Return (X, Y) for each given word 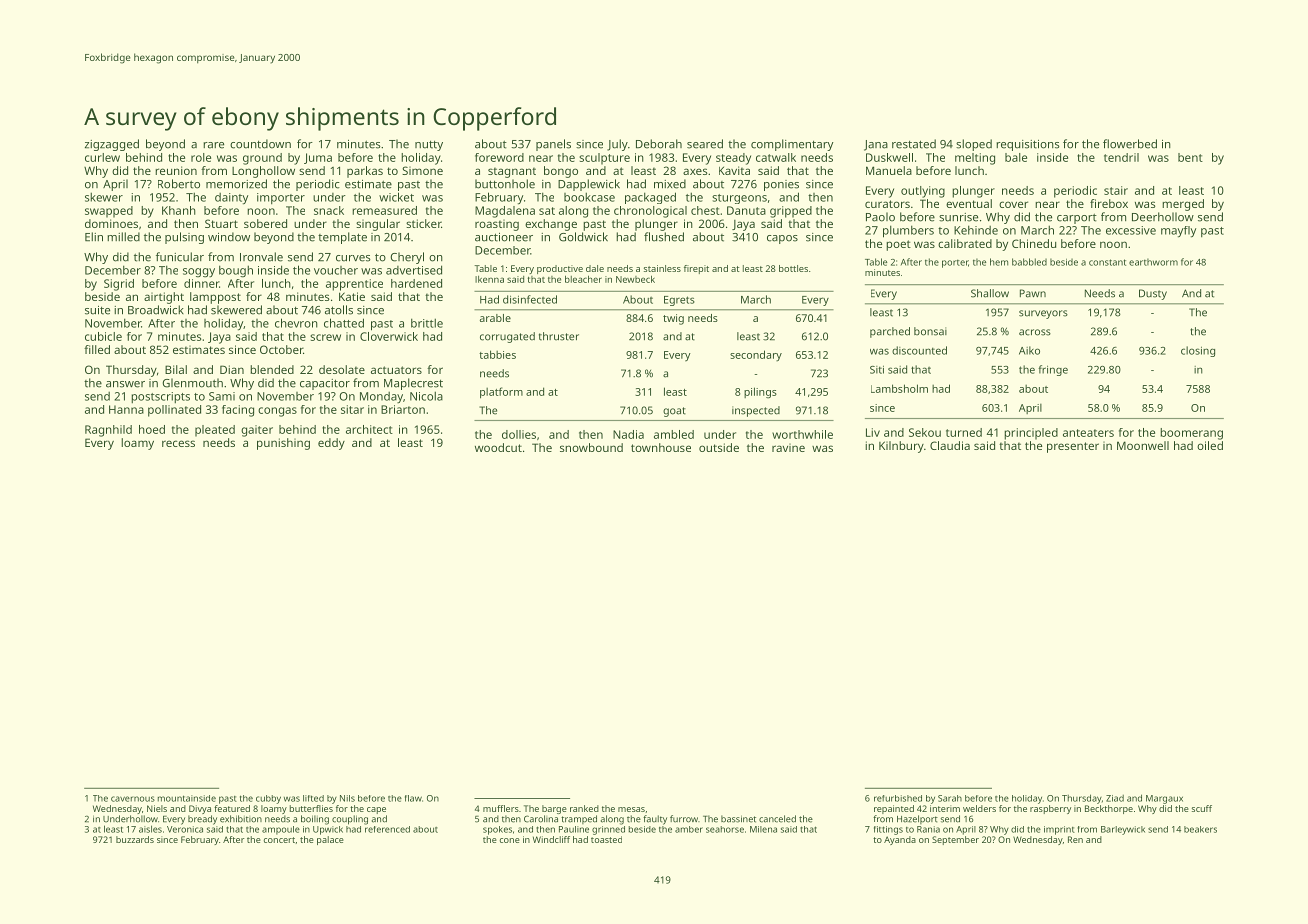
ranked (584, 808)
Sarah (950, 798)
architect (369, 429)
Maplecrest (413, 384)
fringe (1053, 370)
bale (1016, 157)
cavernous (133, 799)
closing (1198, 351)
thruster (559, 336)
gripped (791, 212)
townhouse (661, 447)
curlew (102, 157)
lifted (313, 798)
